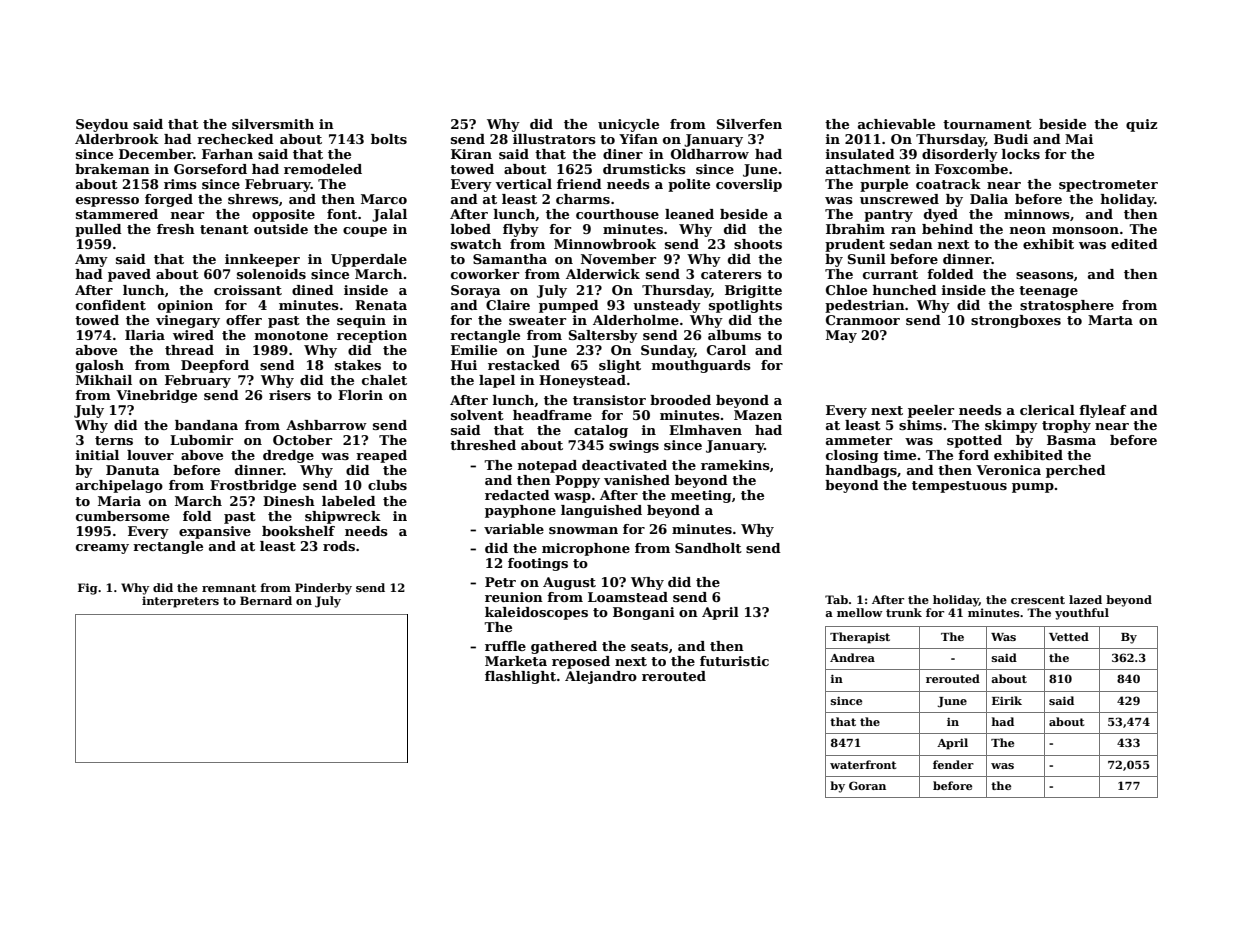 The image size is (1233, 952). Describe the element at coordinates (215, 532) in the screenshot. I see `expansive` at that location.
